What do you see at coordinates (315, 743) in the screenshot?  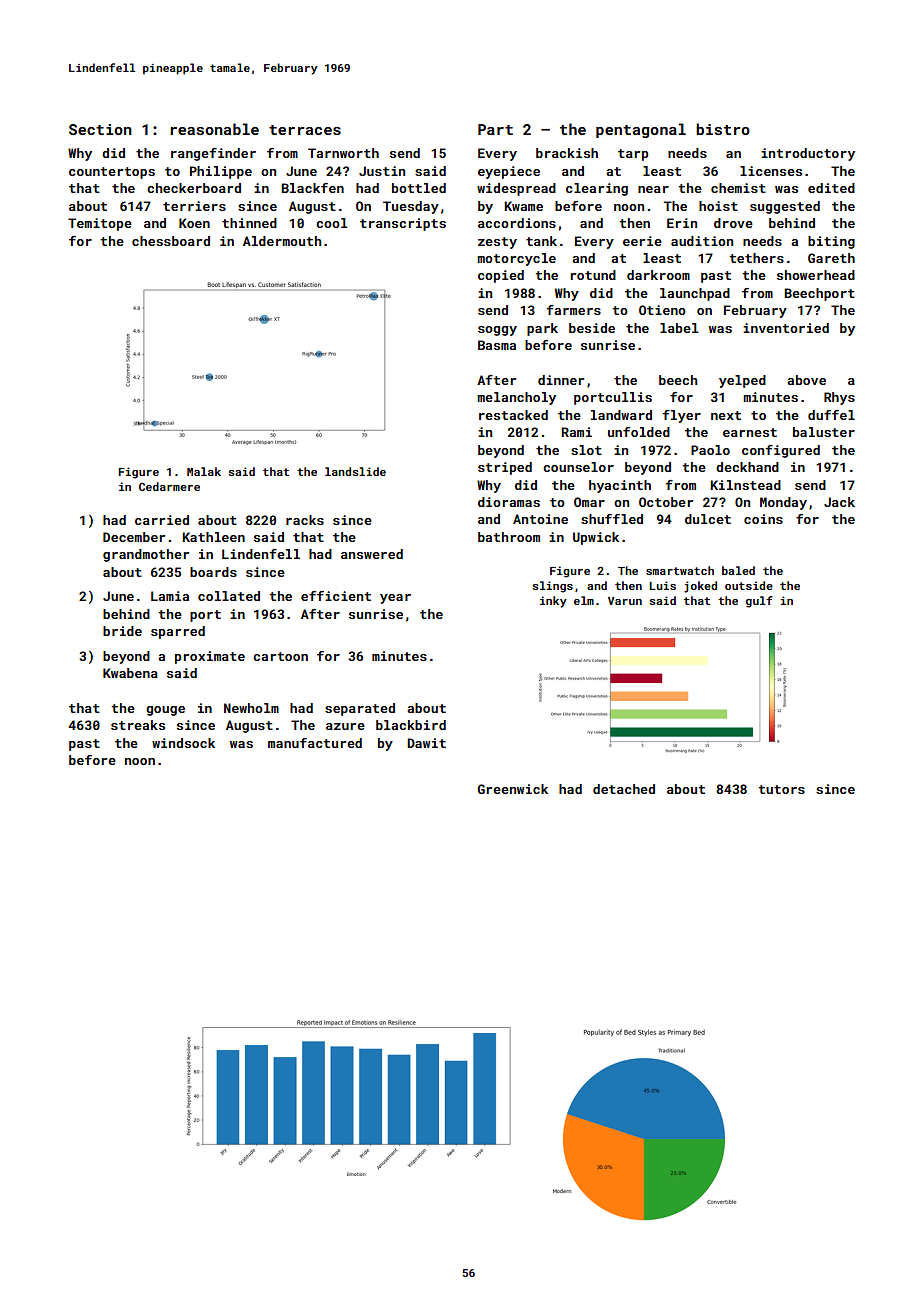 I see `manufactured` at bounding box center [315, 743].
